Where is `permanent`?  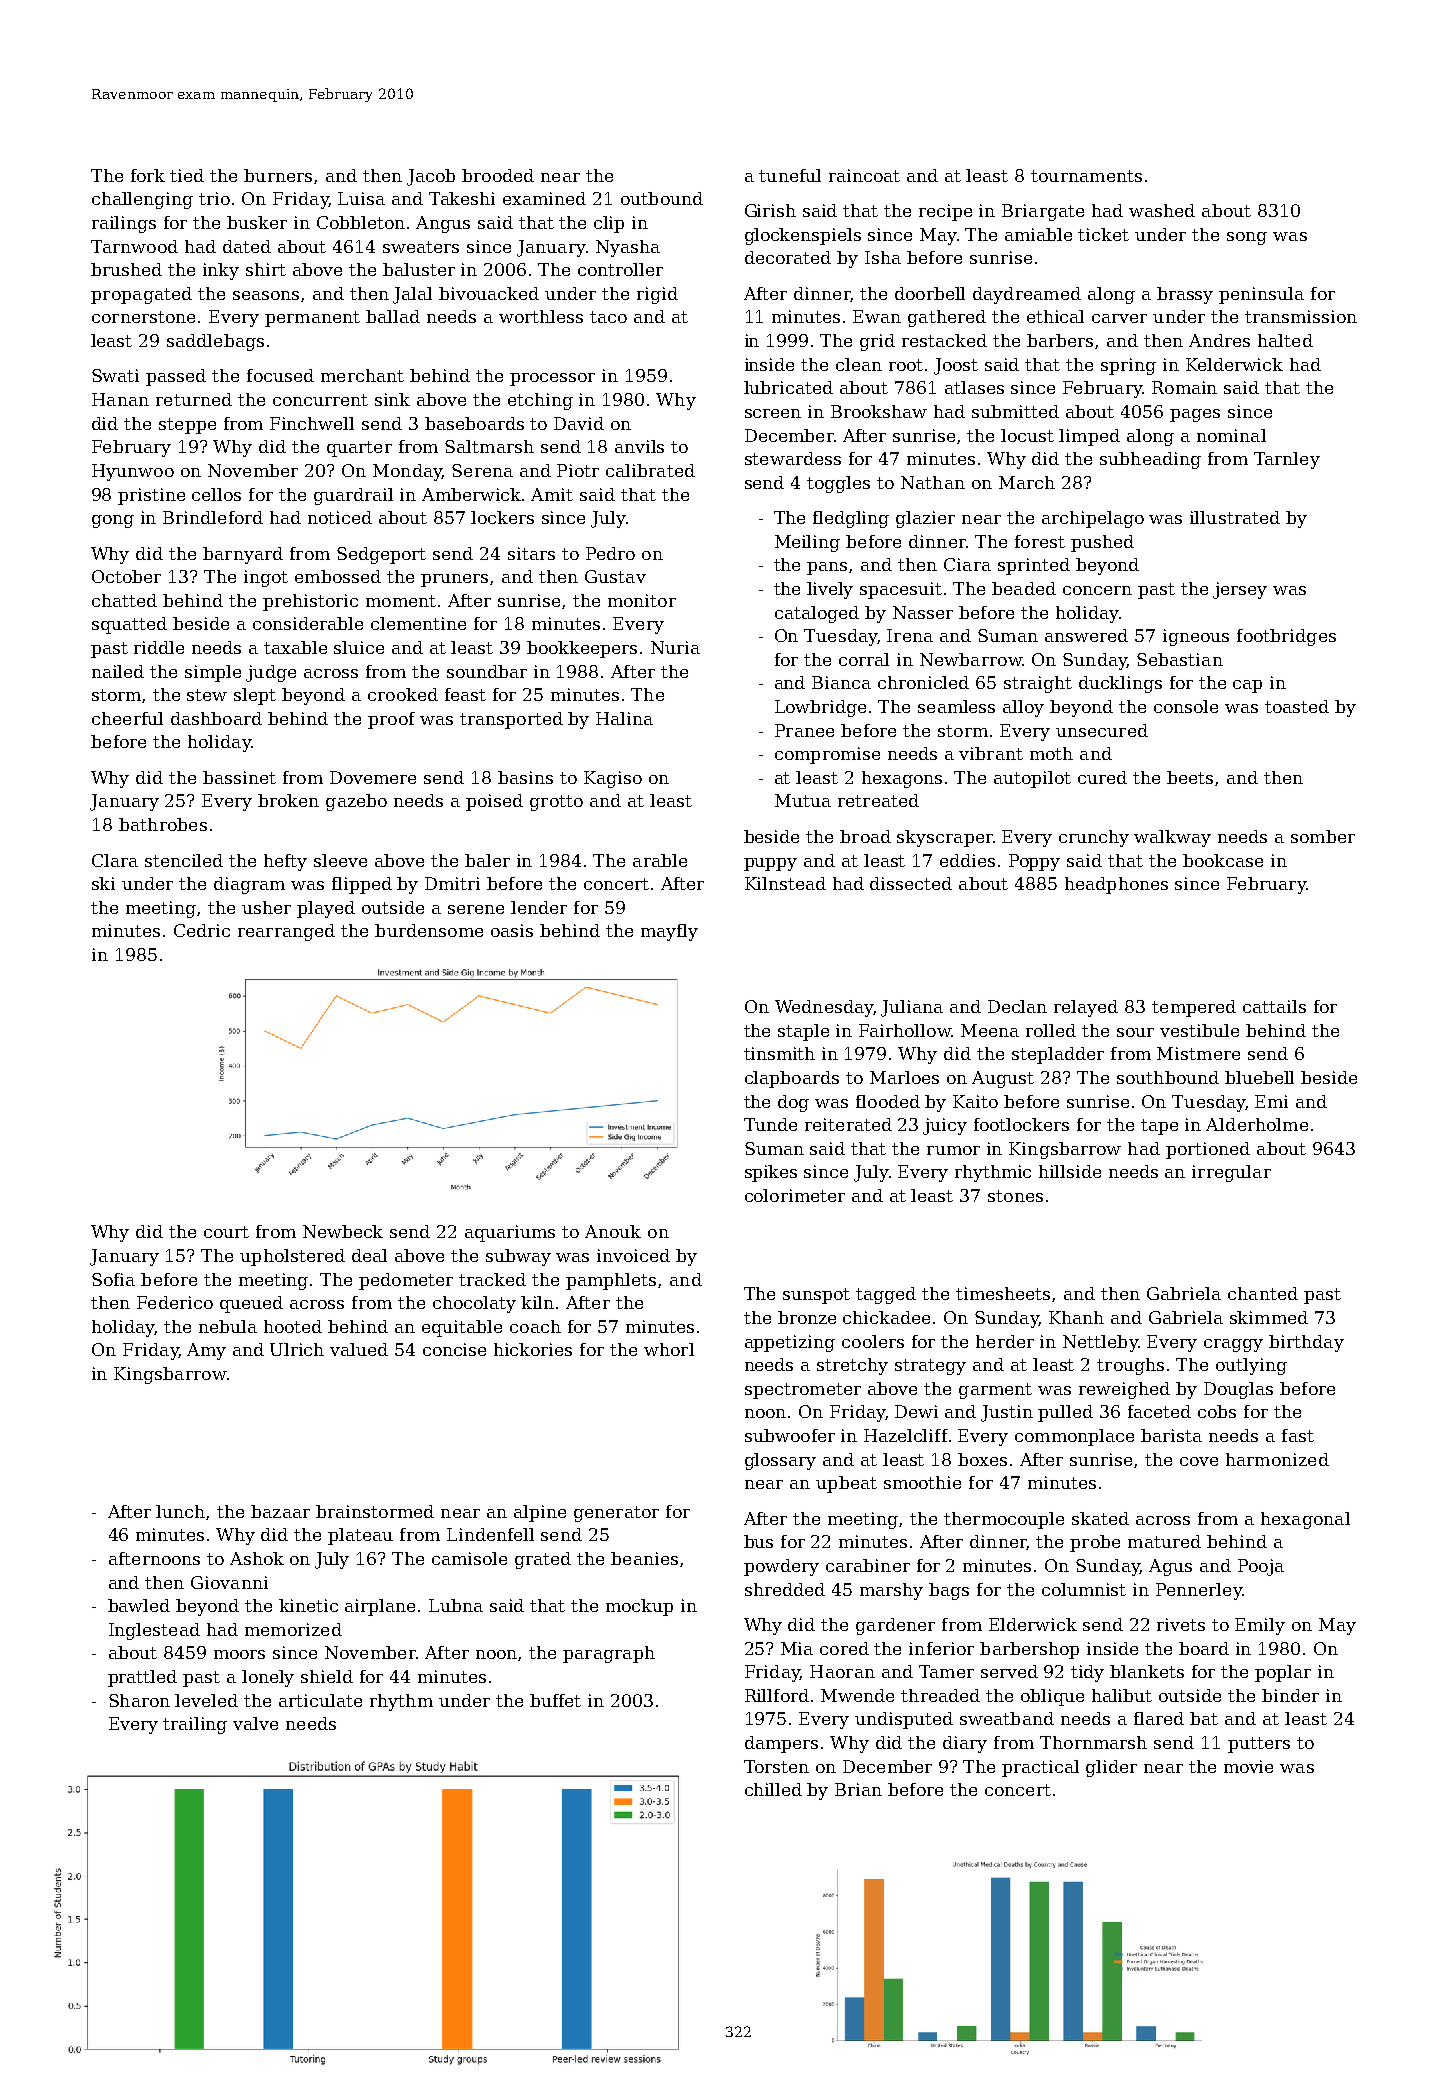 permanent is located at coordinates (312, 319).
